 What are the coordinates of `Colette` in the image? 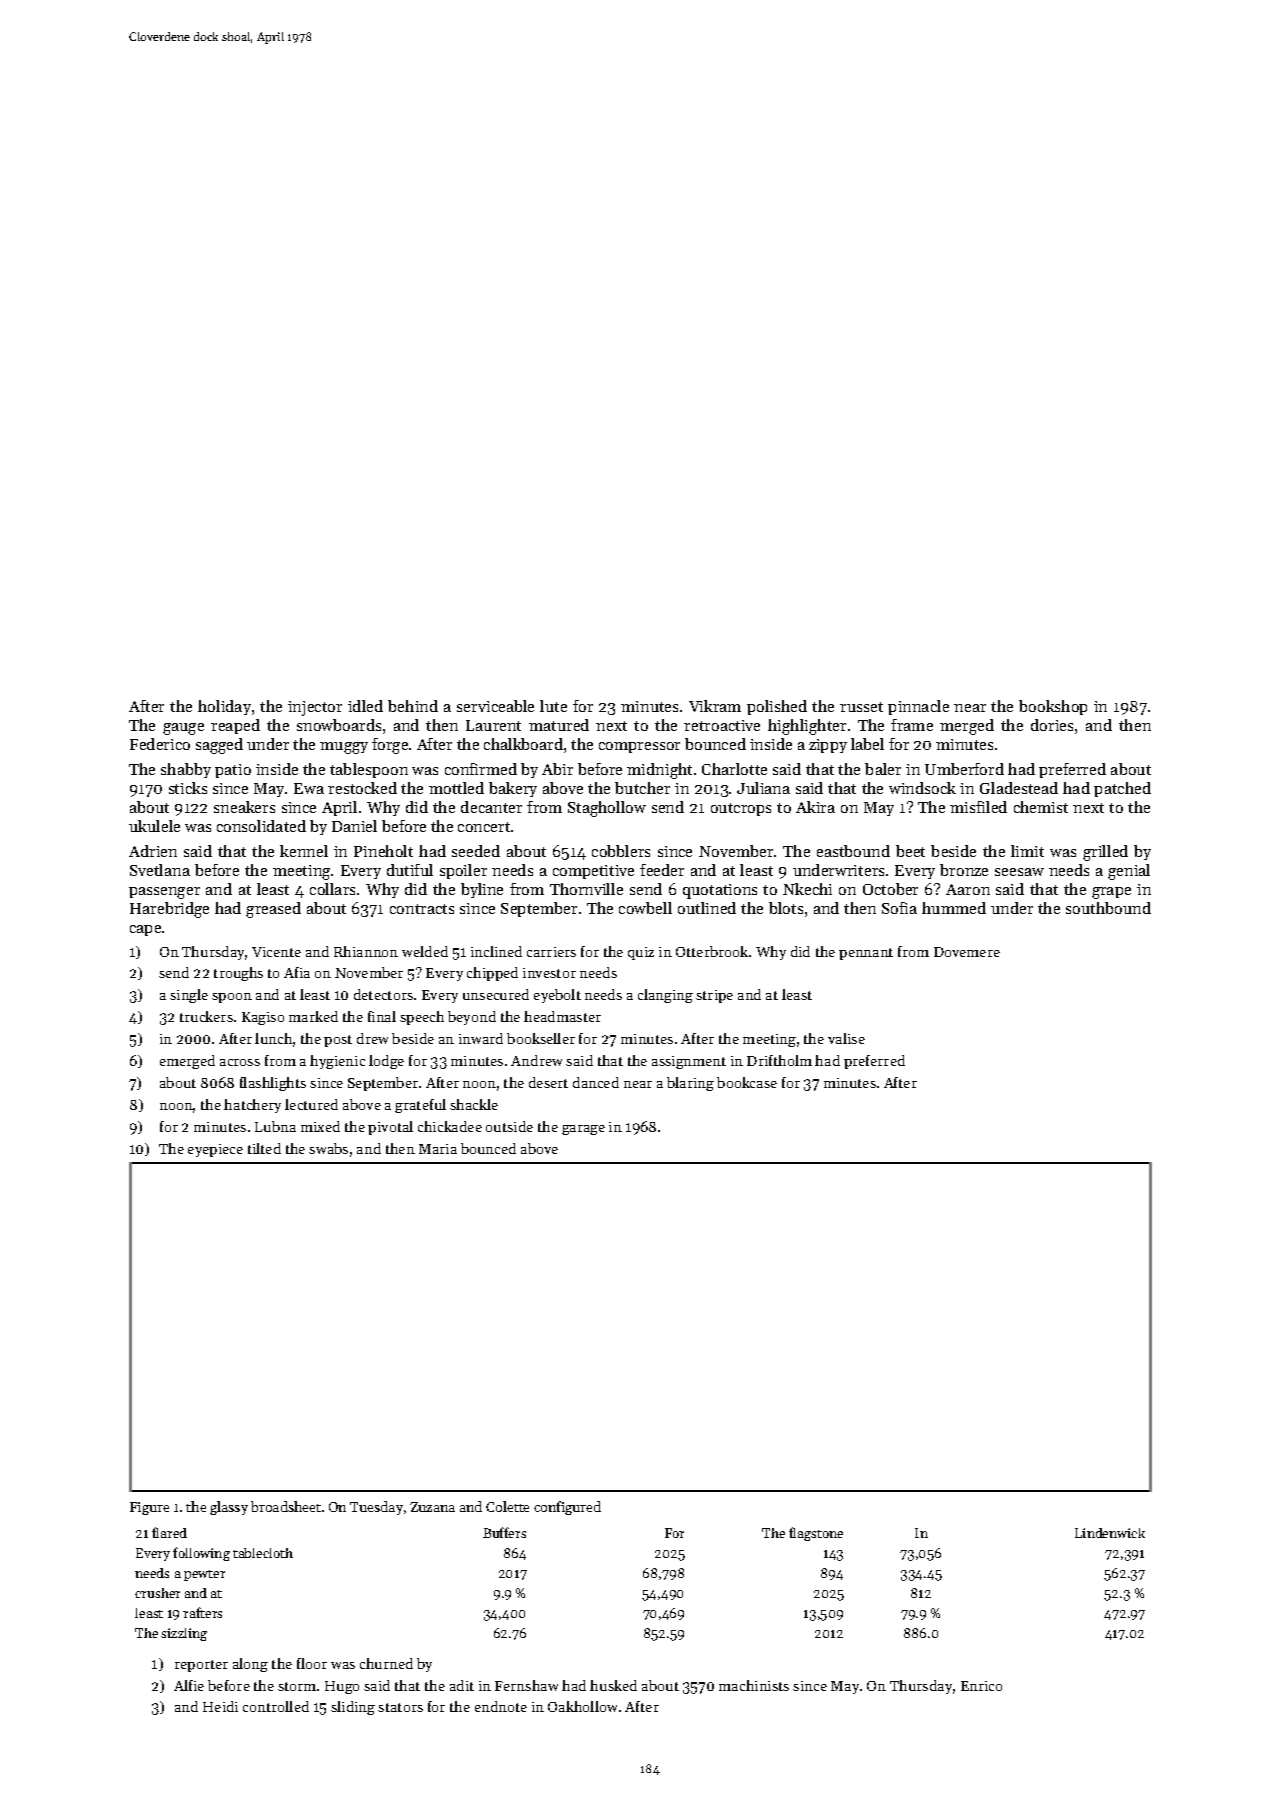 It's located at (507, 1506).
